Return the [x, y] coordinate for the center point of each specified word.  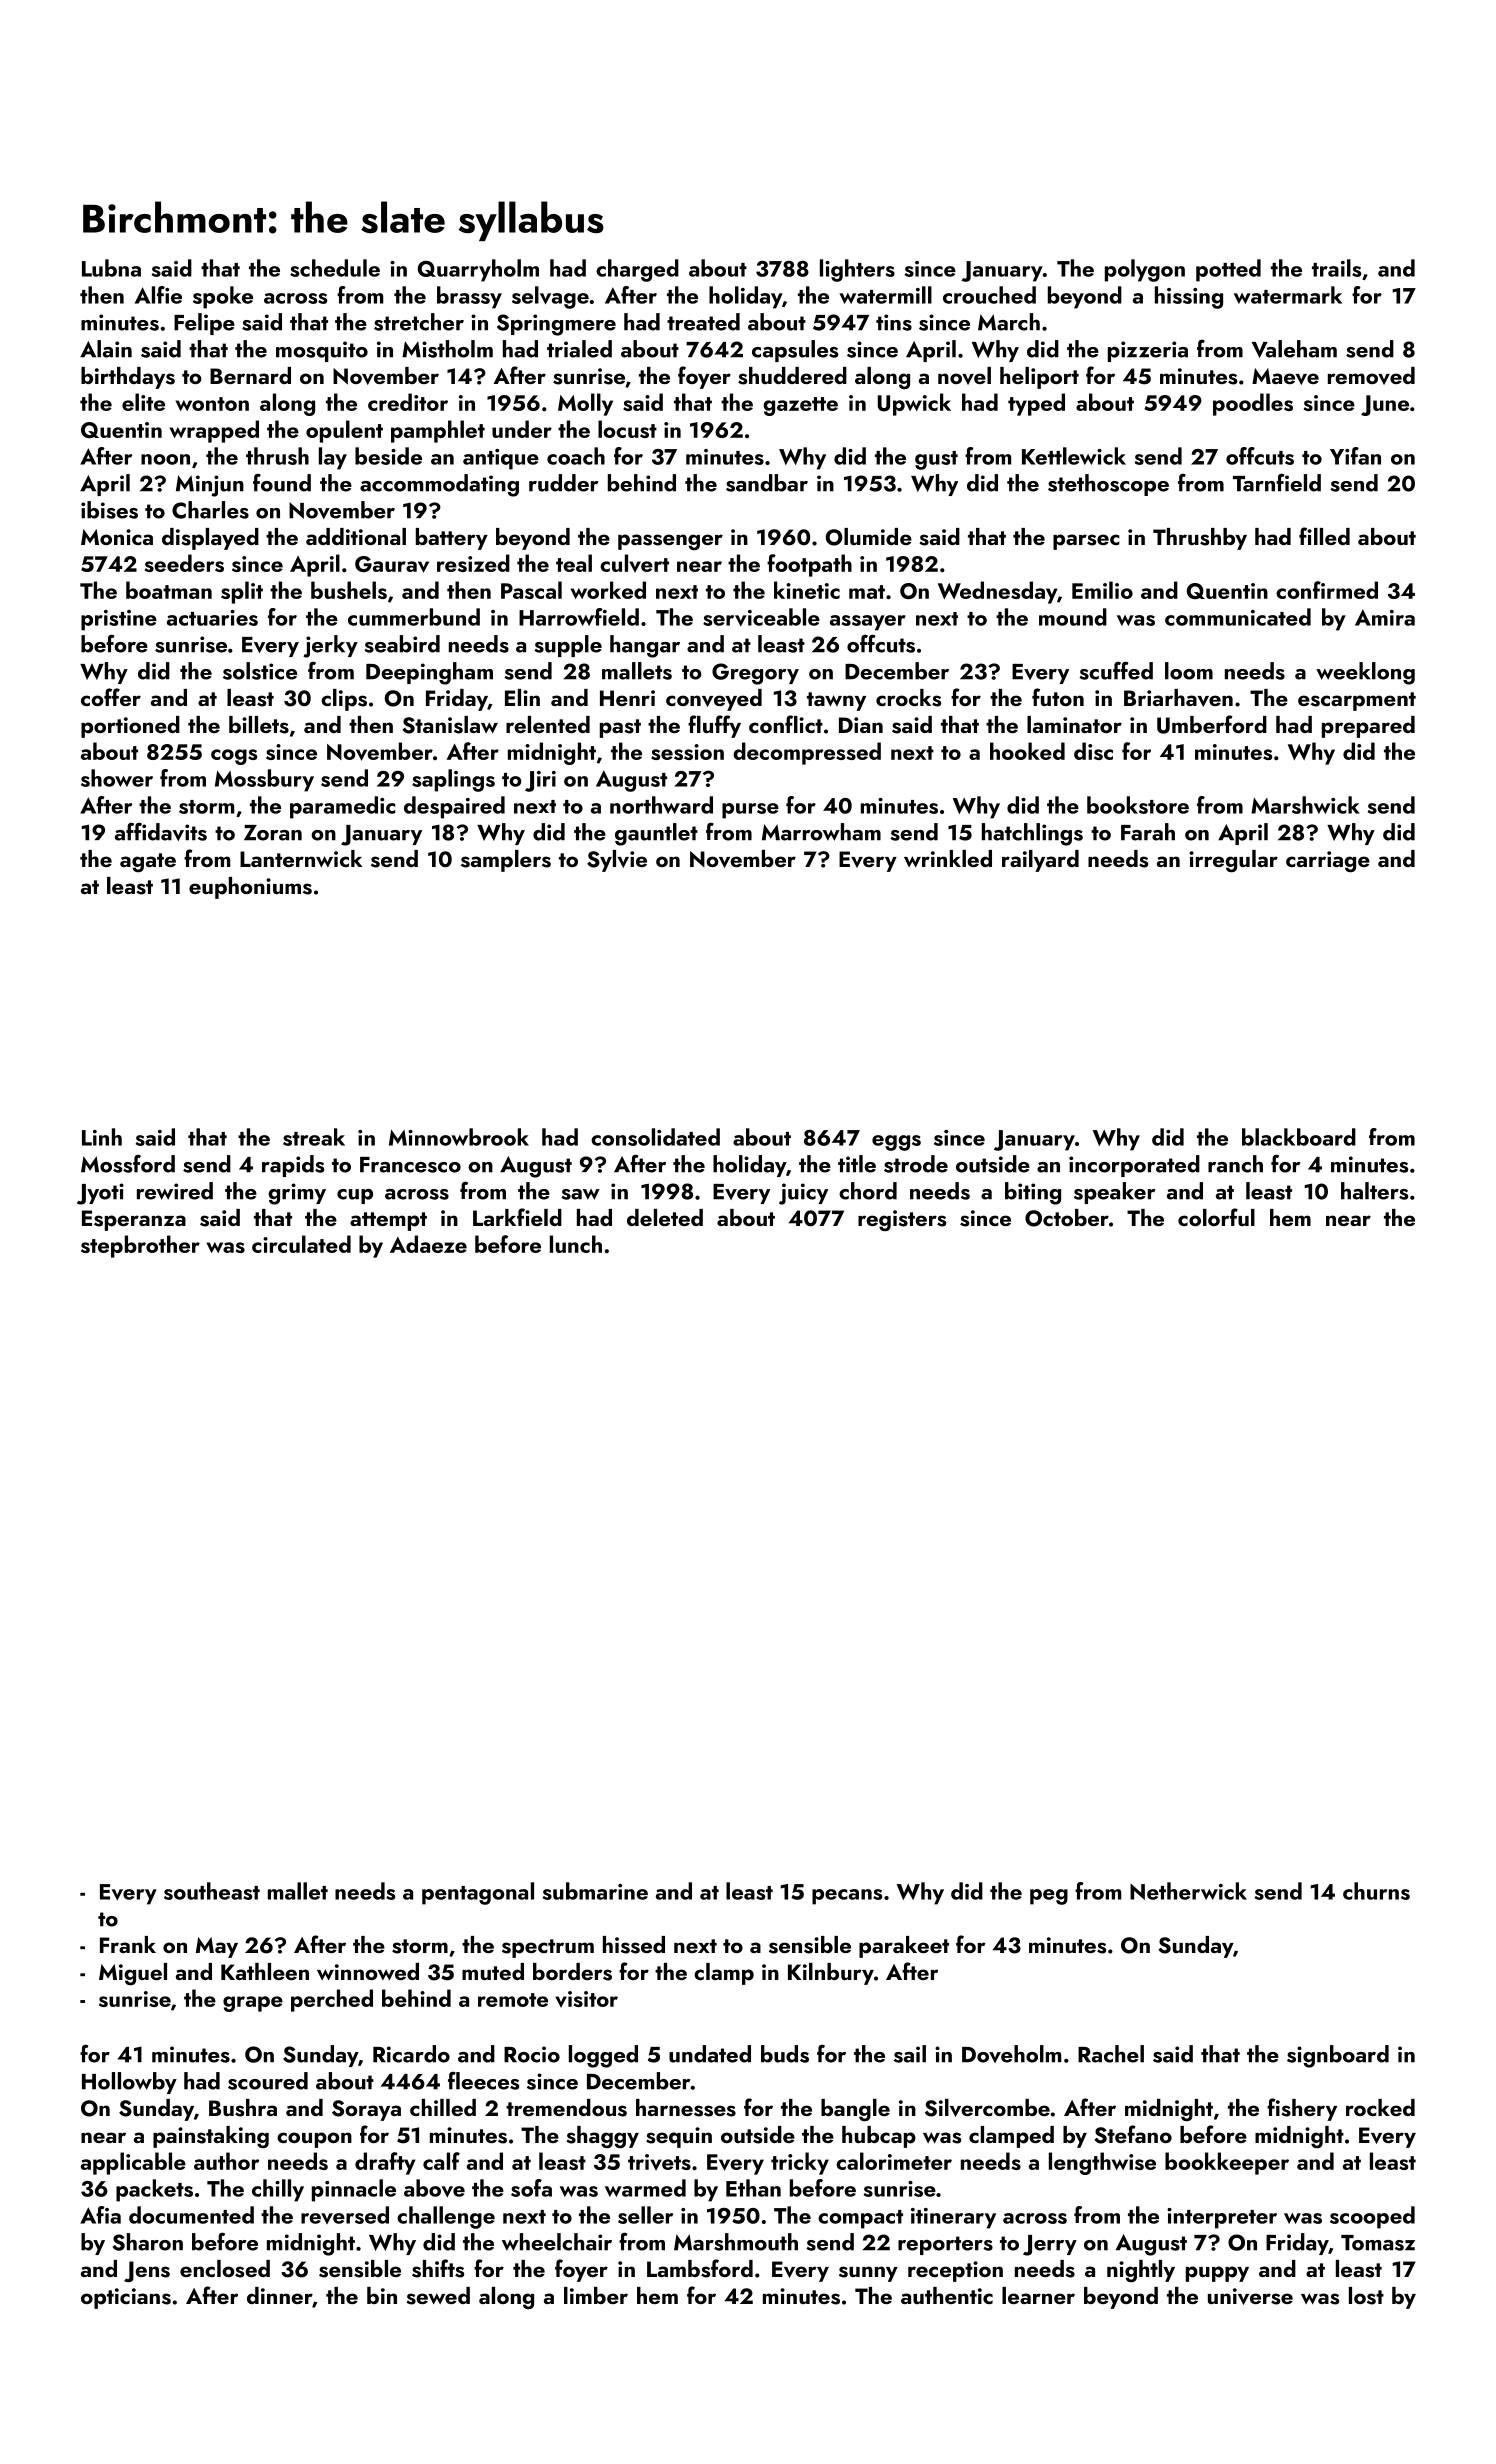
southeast [212, 1891]
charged [637, 270]
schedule [335, 268]
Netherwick [1188, 1891]
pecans [847, 1897]
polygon [1145, 270]
